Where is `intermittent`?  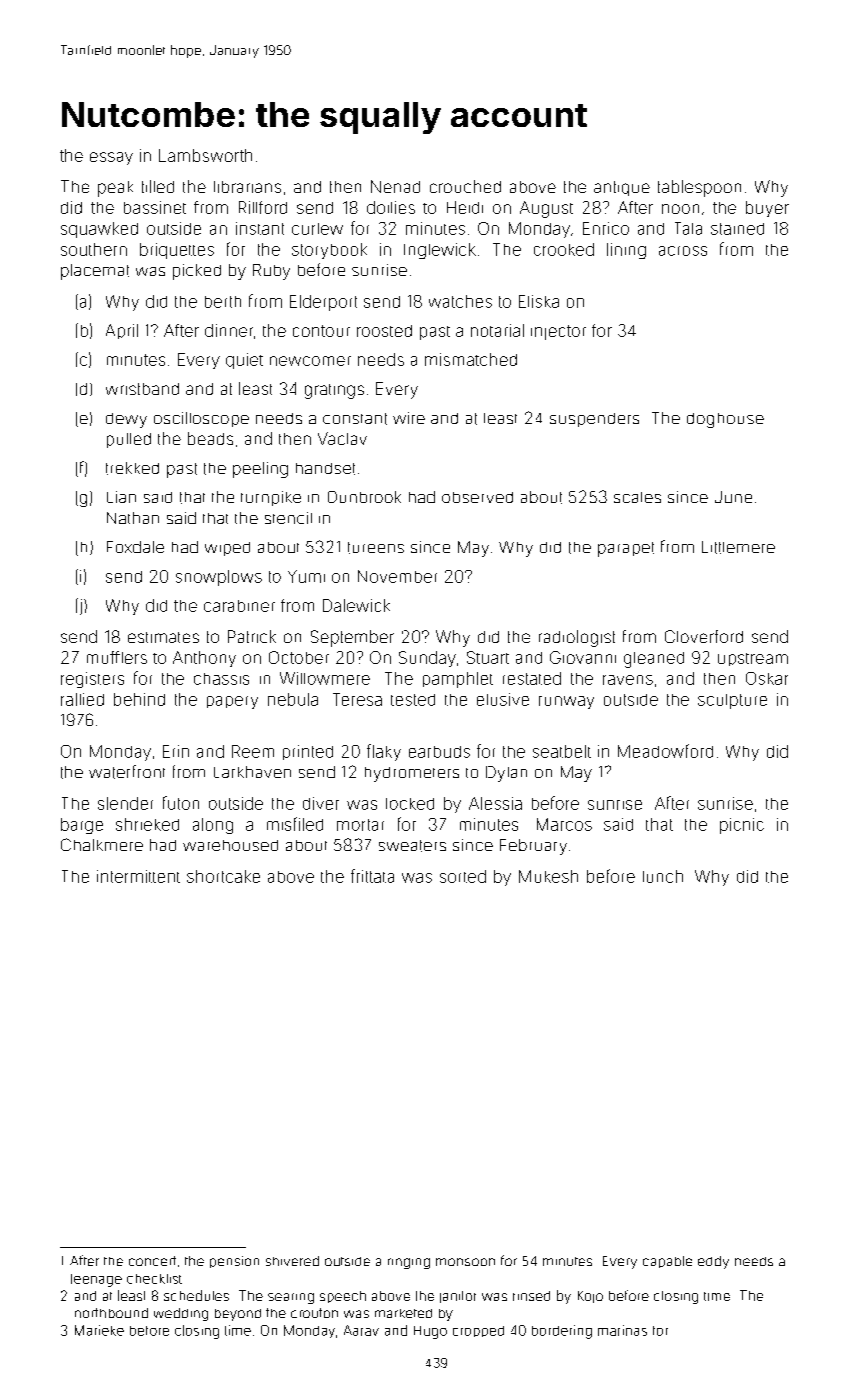 intermittent is located at coordinates (138, 876).
